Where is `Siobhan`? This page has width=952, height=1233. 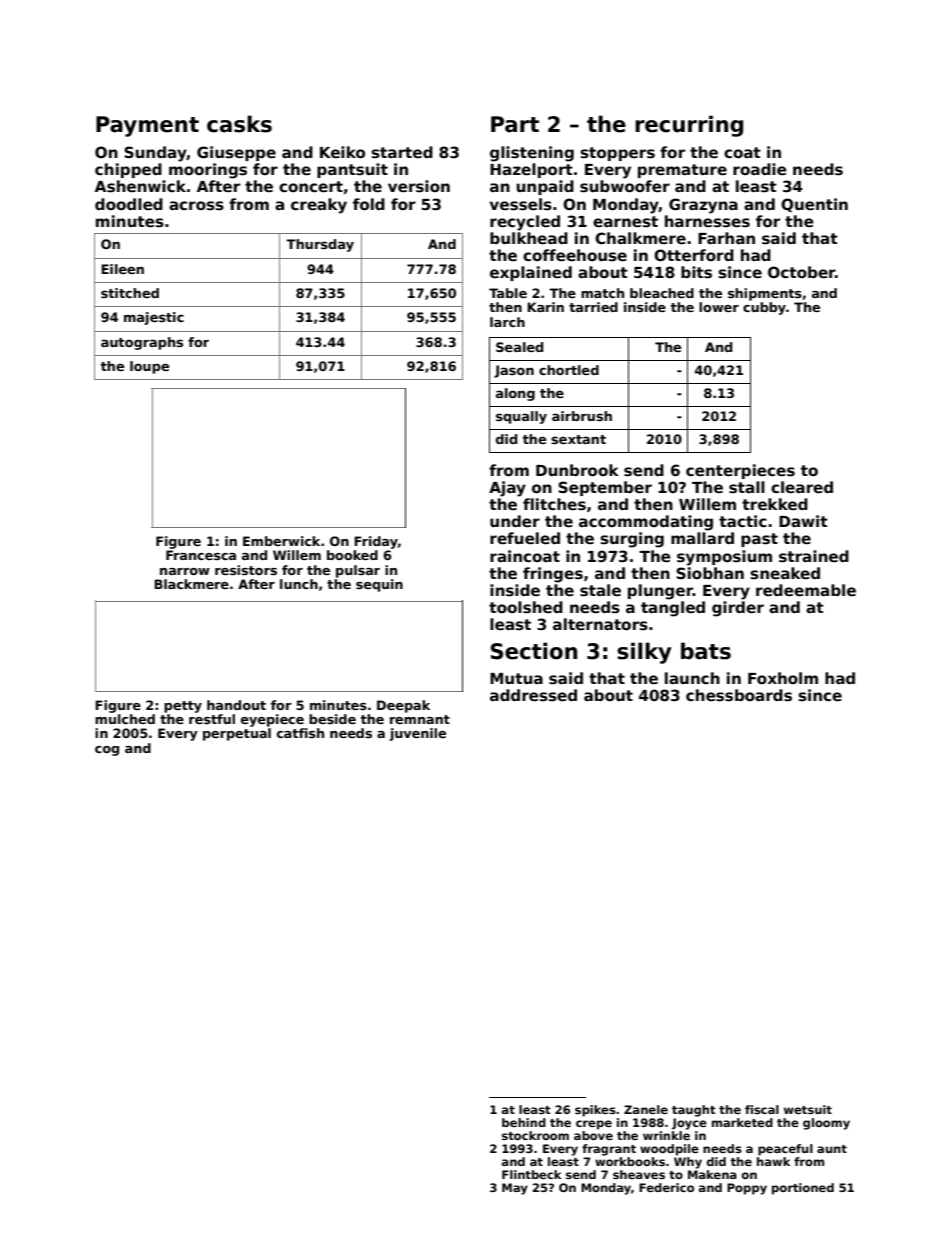
Siobhan is located at coordinates (710, 573).
